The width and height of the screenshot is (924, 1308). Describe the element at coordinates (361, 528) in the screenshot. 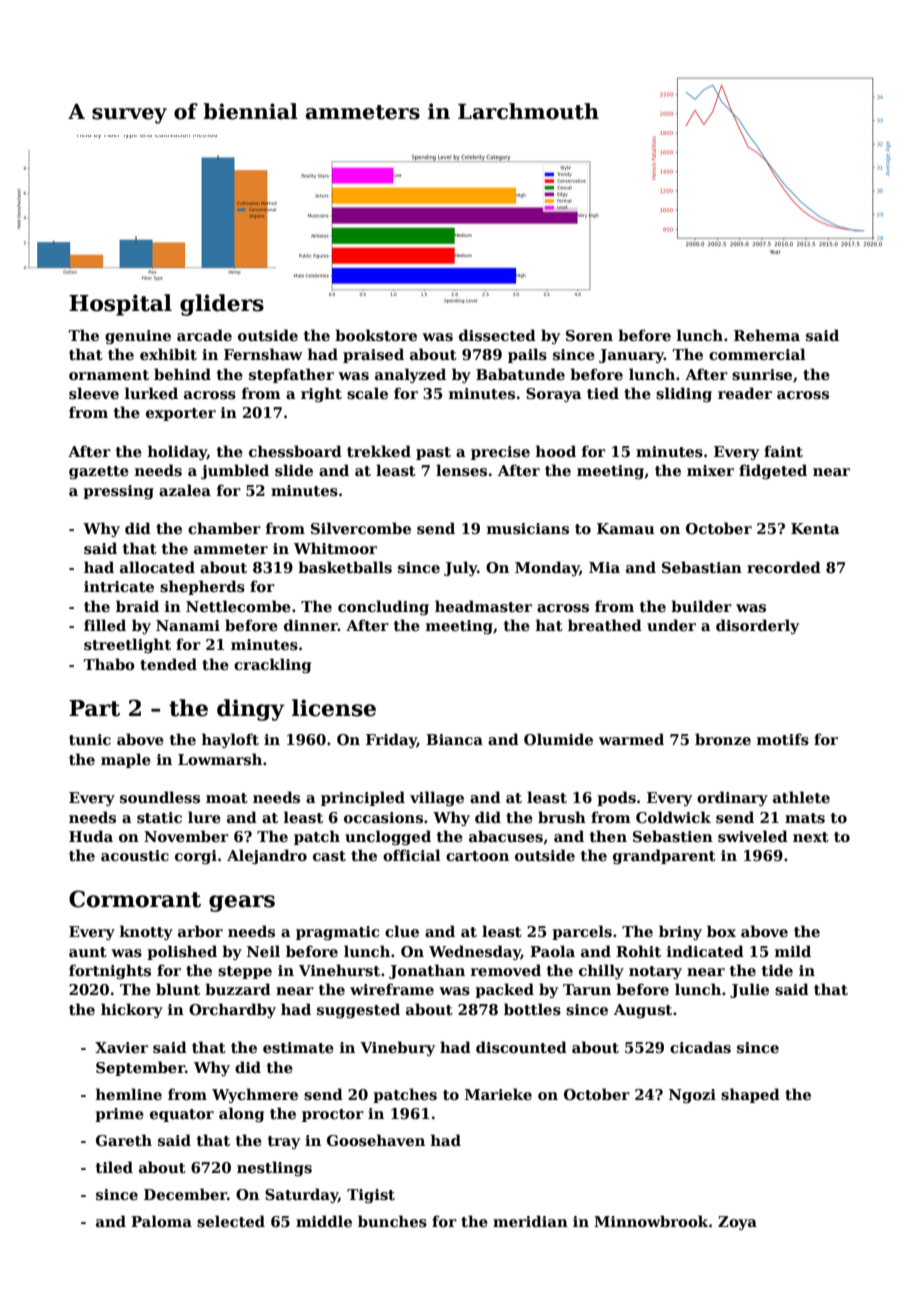

I see `Silvercombe` at that location.
